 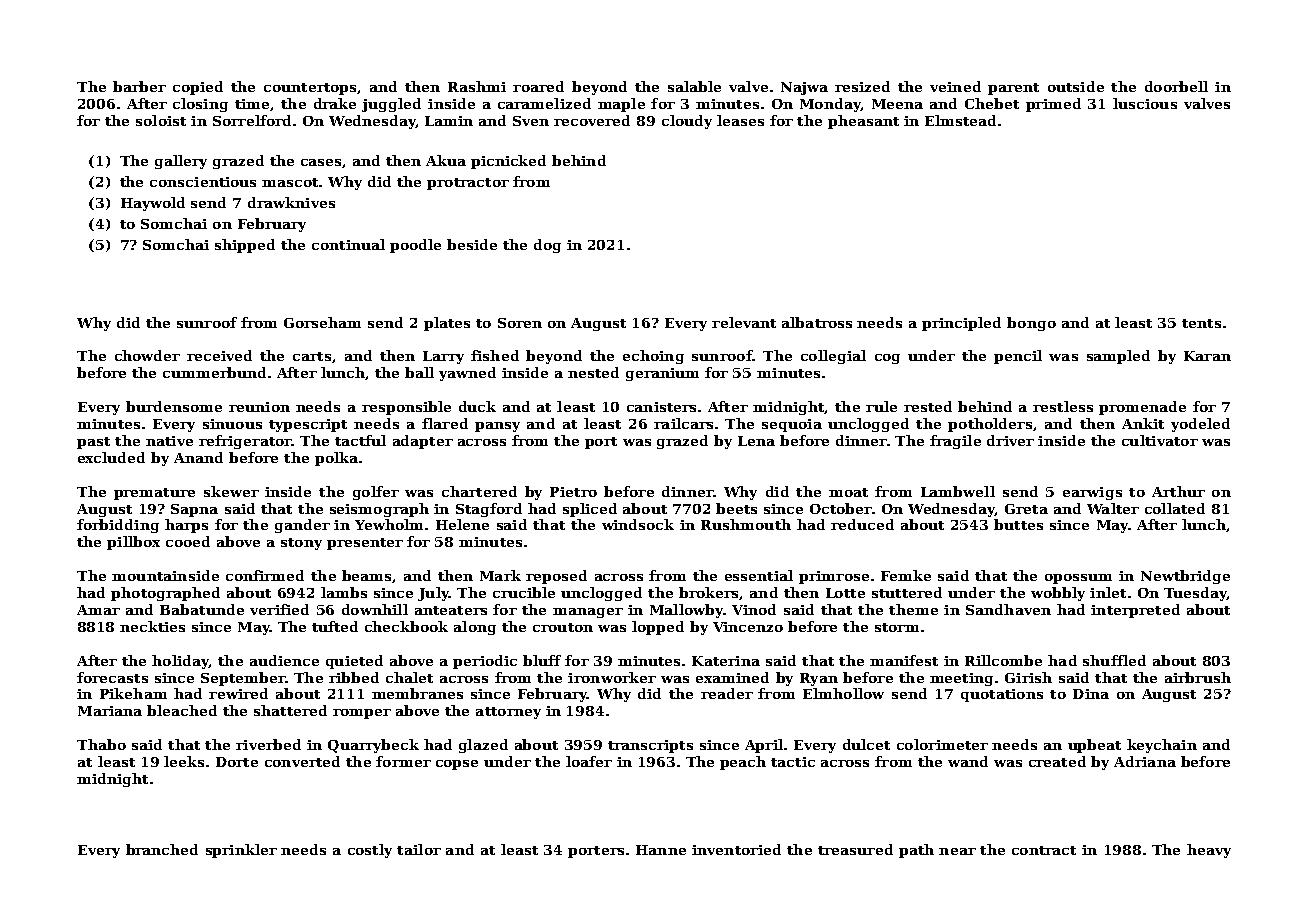 I want to click on luscious, so click(x=1145, y=103).
